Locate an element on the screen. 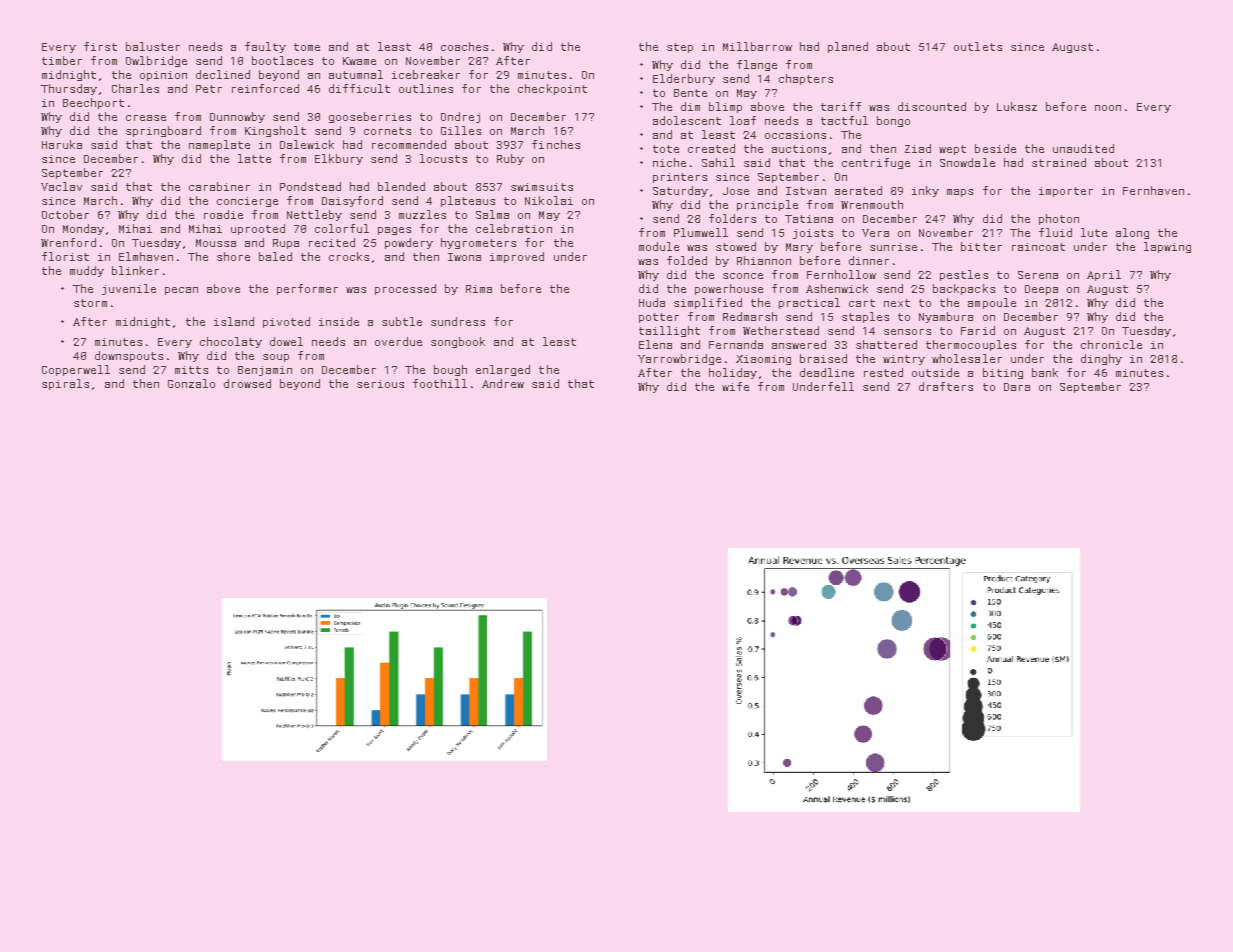 The image size is (1233, 952). pestles is located at coordinates (964, 275).
